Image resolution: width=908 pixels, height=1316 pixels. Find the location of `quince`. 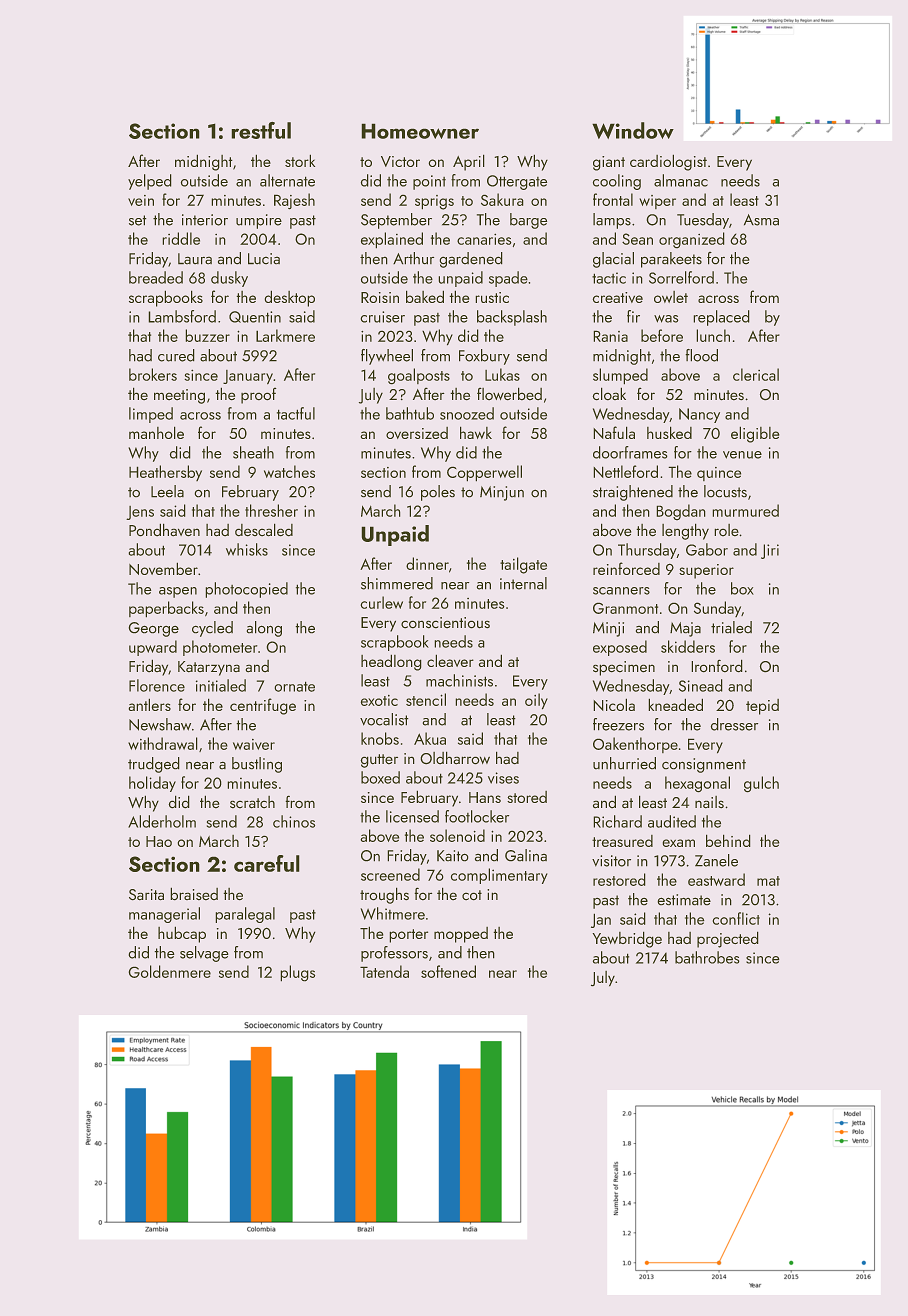

quince is located at coordinates (719, 474).
